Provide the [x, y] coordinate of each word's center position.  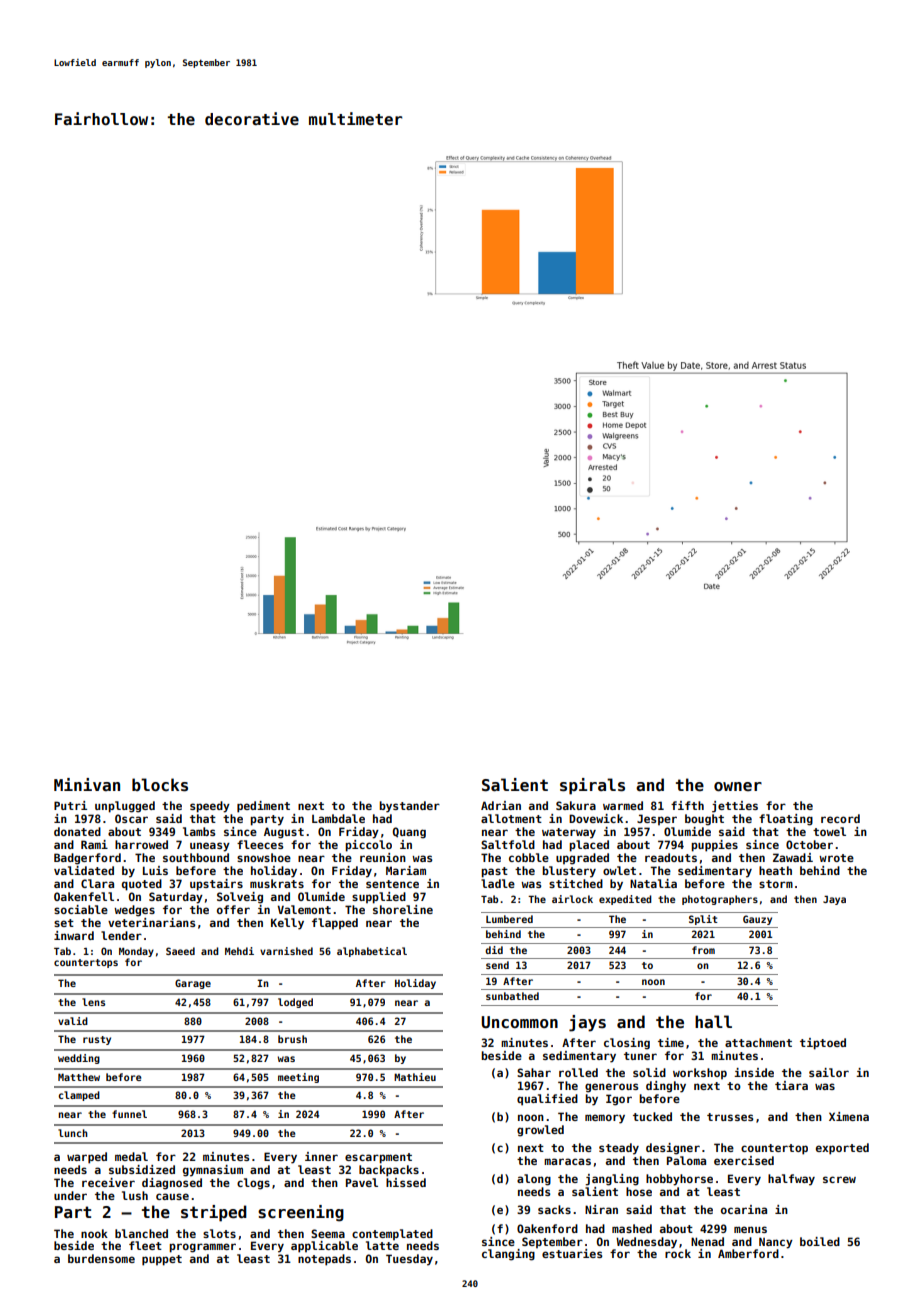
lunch [73, 1133]
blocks [160, 785]
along [534, 1180]
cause [172, 1196]
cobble [529, 857]
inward [74, 935]
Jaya [834, 900]
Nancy [776, 1243]
